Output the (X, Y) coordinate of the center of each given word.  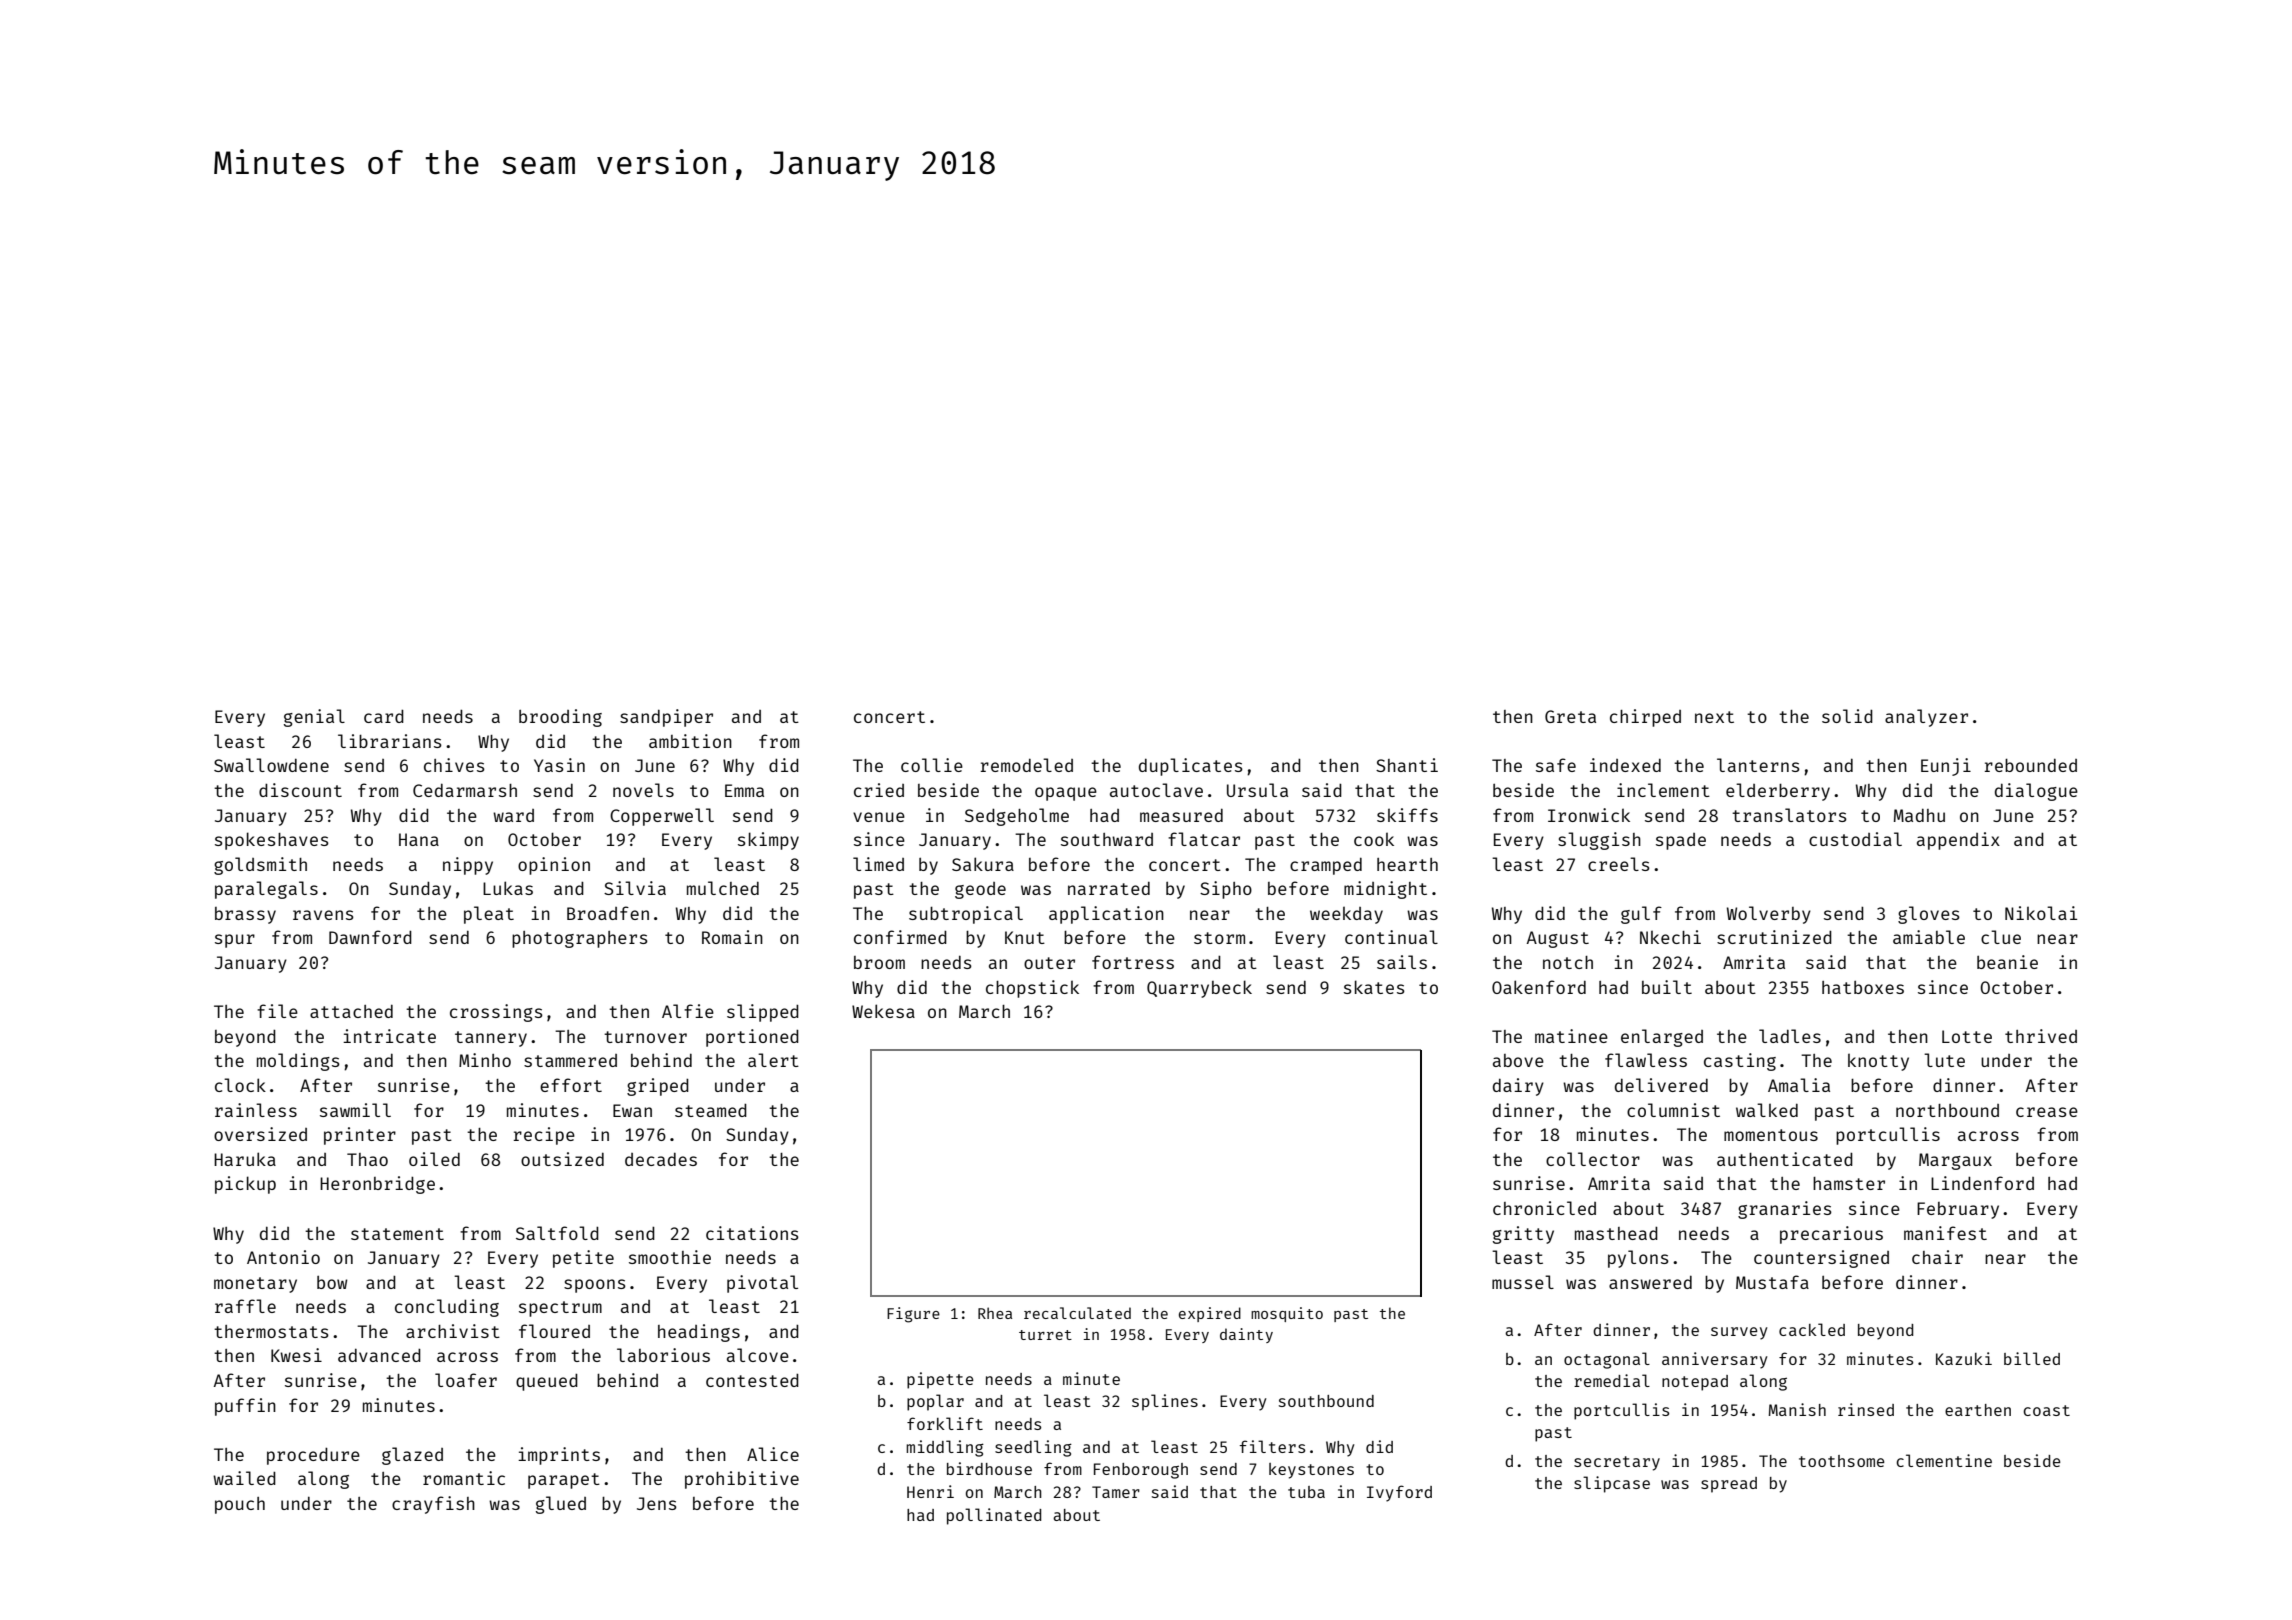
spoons (595, 1286)
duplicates (1191, 767)
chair (1937, 1257)
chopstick (1032, 989)
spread (1729, 1485)
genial (314, 718)
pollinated (994, 1516)
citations (752, 1233)
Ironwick (1589, 815)
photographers (580, 939)
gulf (1641, 915)
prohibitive (742, 1480)
